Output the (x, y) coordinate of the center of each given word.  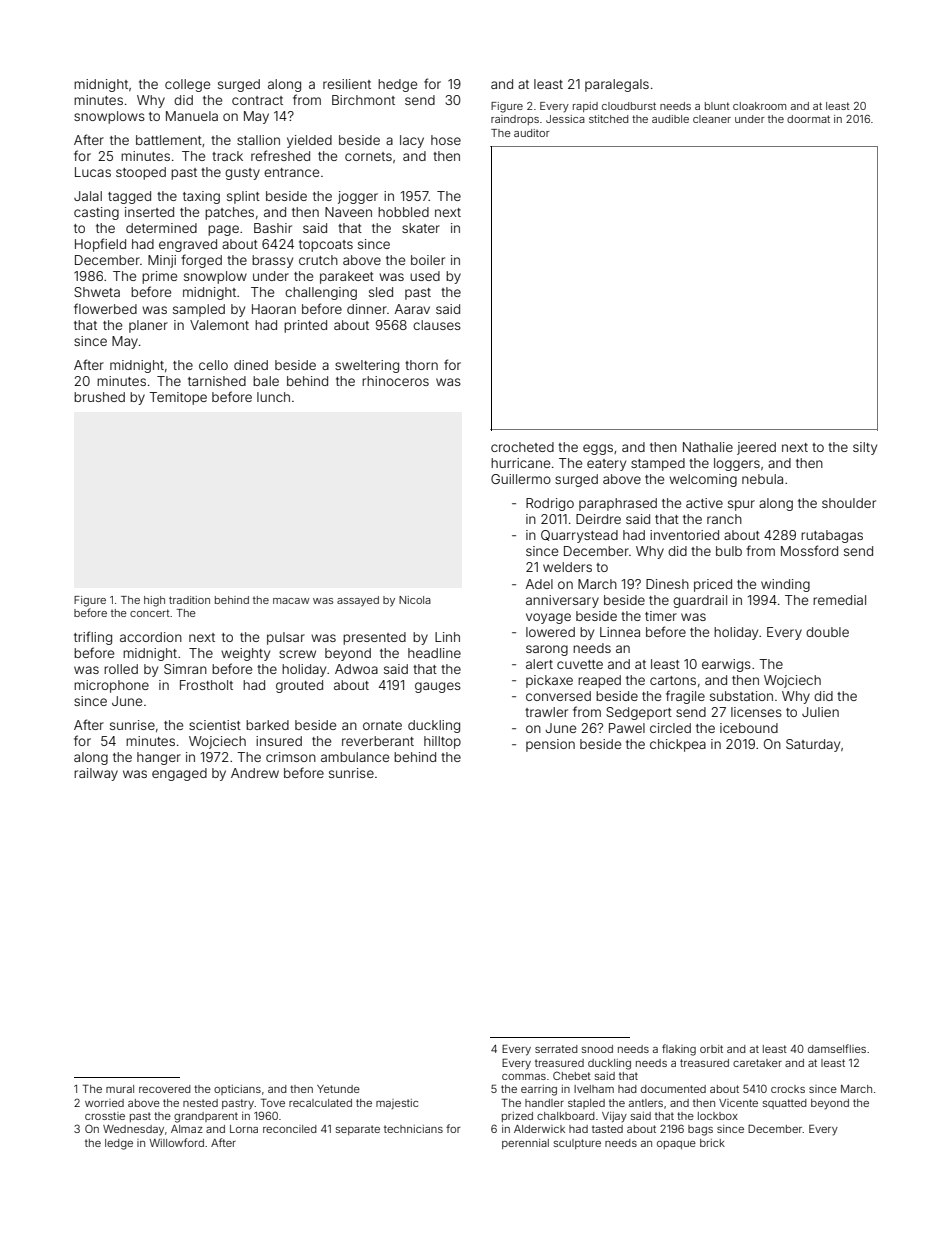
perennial (525, 1144)
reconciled (290, 1129)
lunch (273, 397)
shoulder (849, 503)
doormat (808, 119)
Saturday (813, 745)
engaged (179, 774)
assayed (358, 601)
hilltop (442, 742)
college (187, 85)
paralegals (617, 85)
